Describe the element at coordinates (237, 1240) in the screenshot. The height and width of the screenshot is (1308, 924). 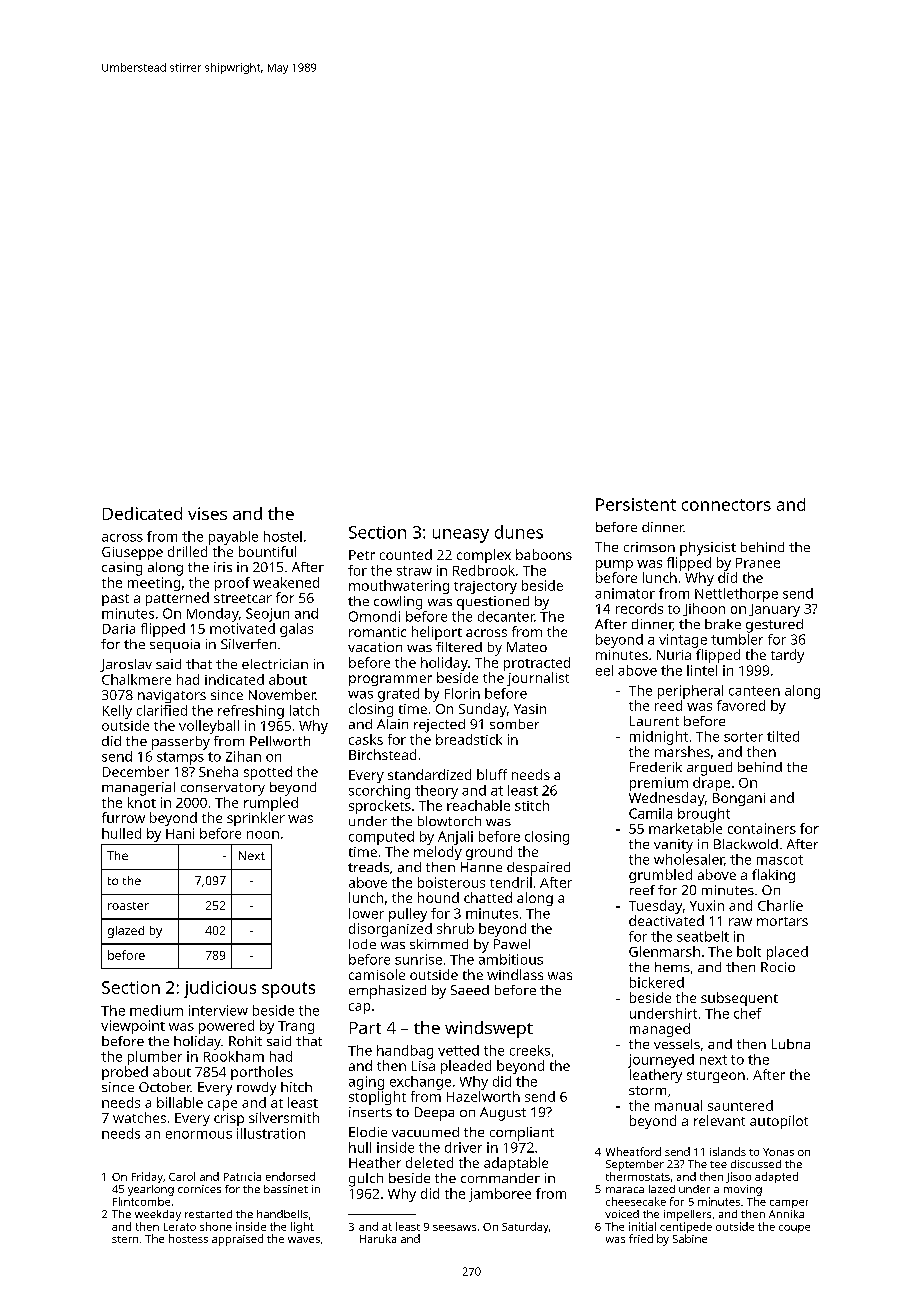
I see `appraised` at that location.
